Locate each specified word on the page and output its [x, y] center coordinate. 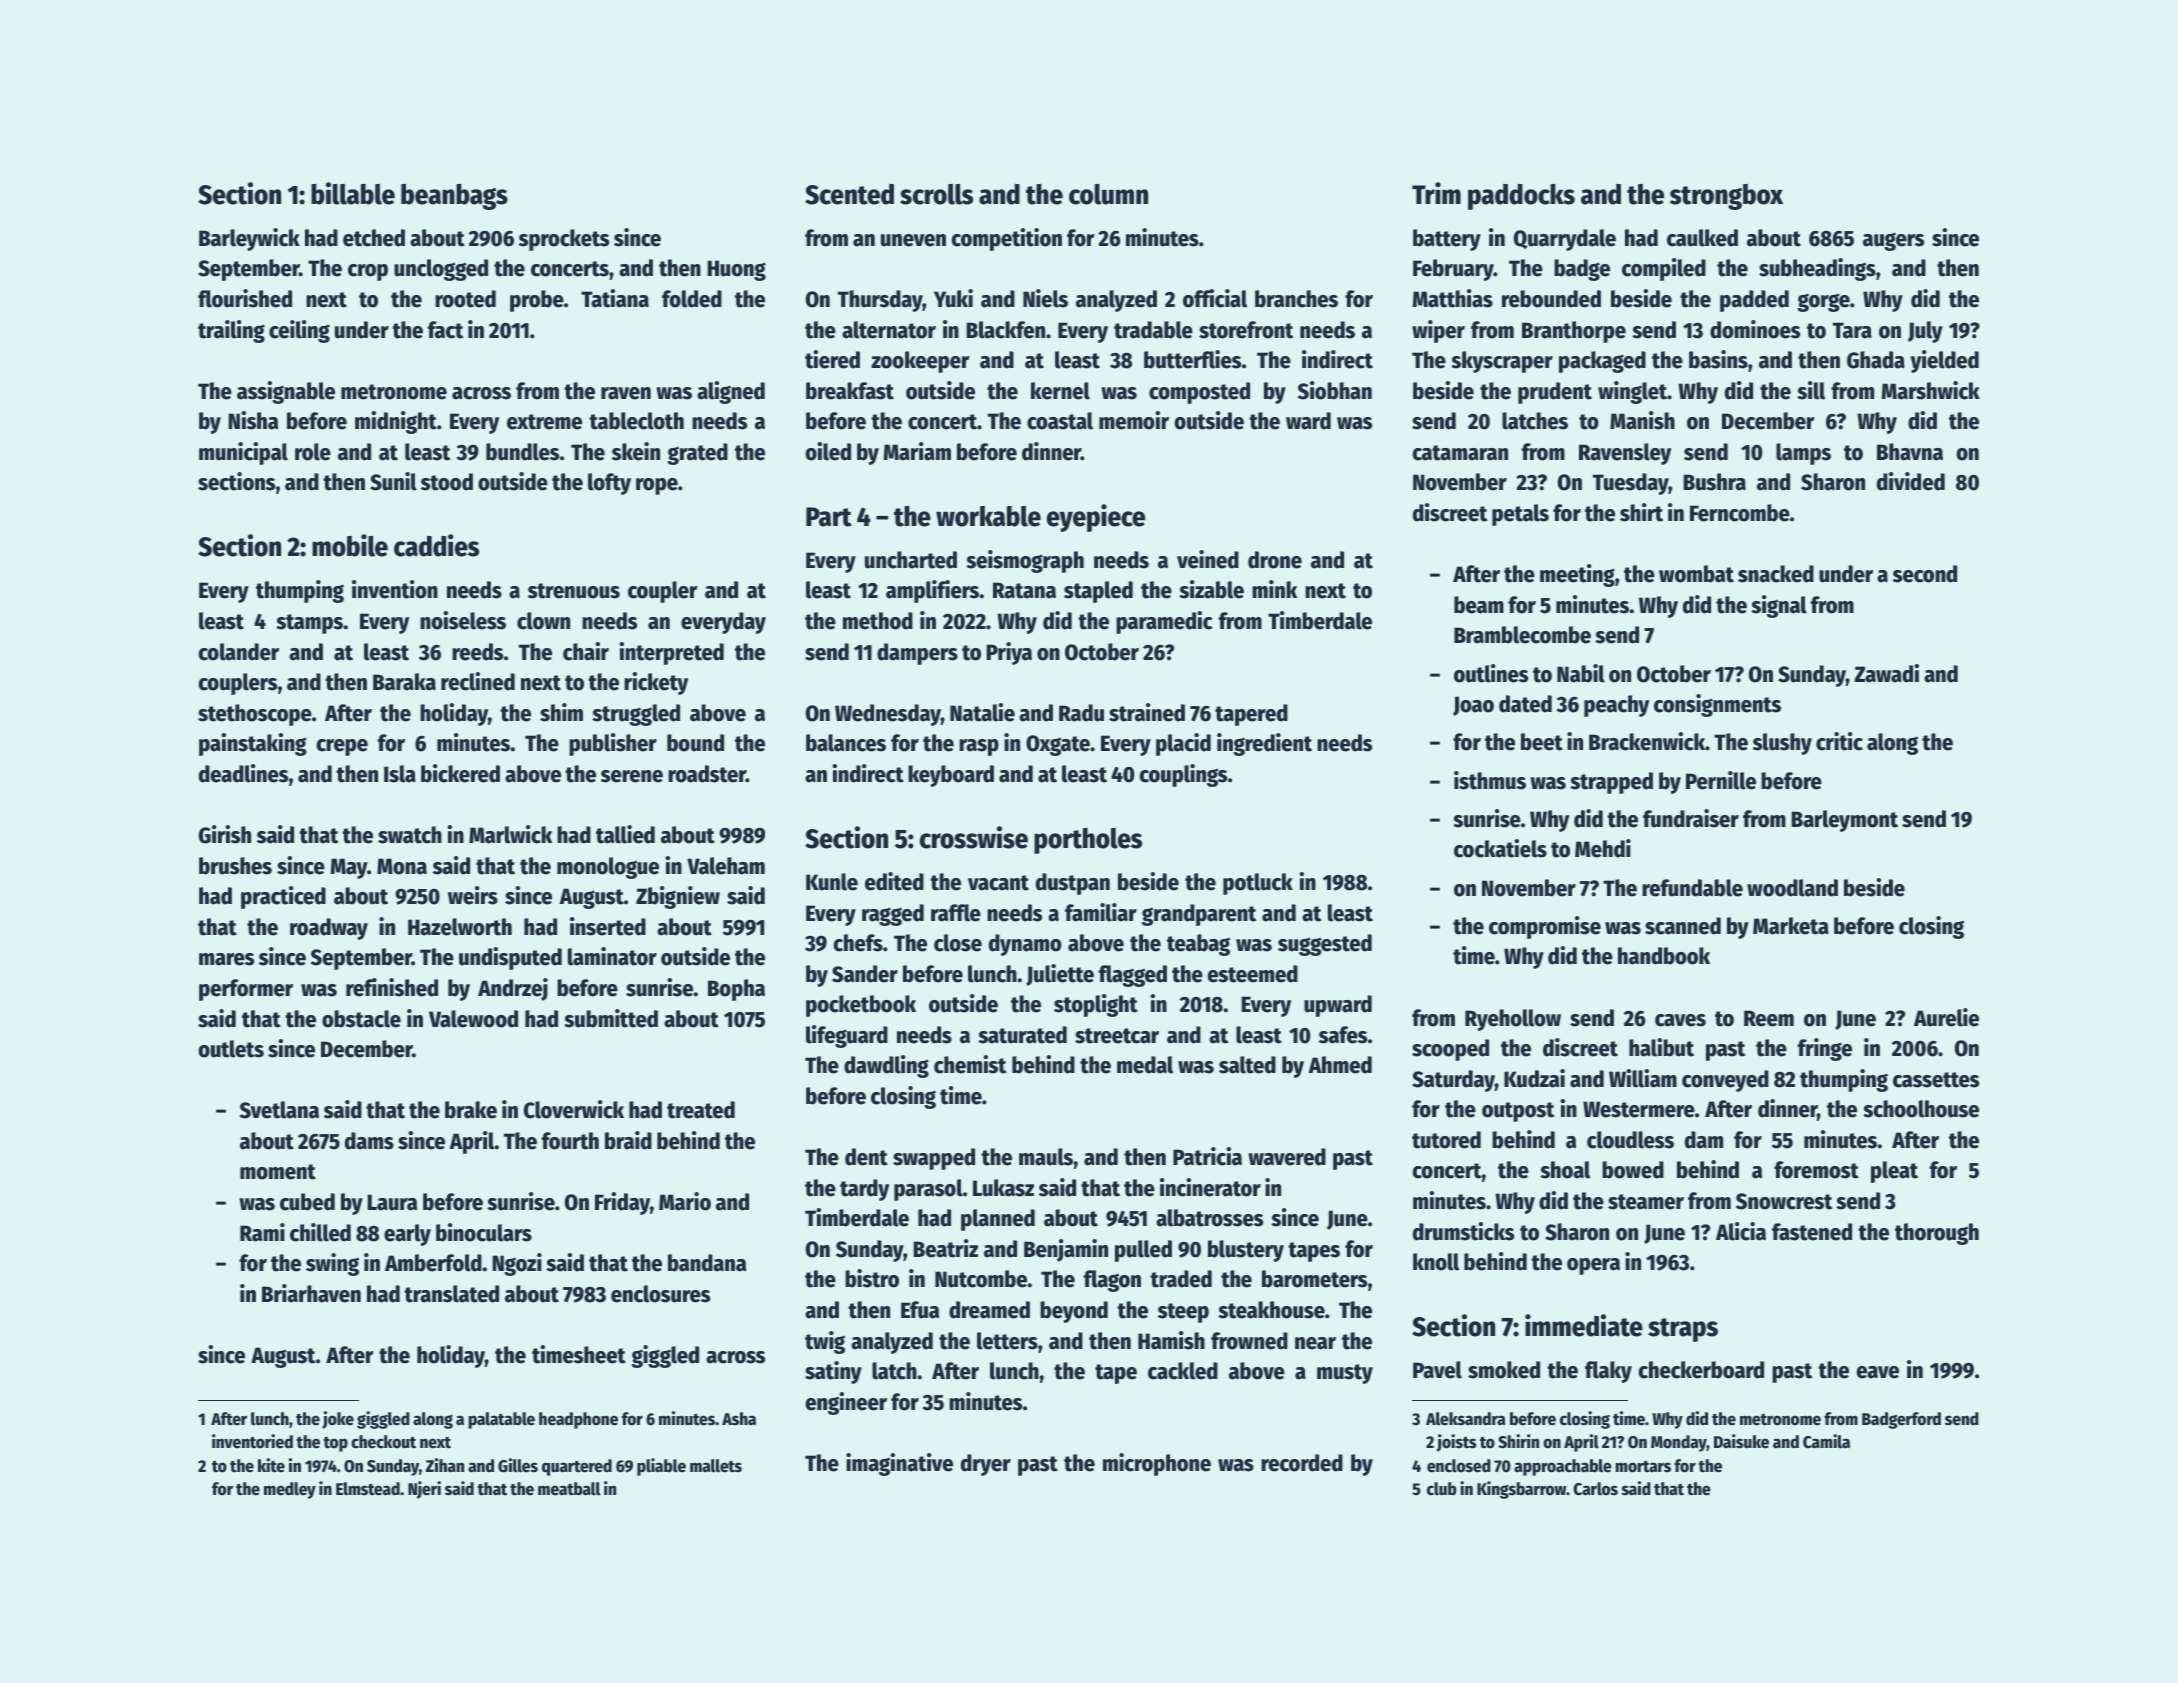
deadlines [243, 773]
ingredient [1264, 744]
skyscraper [1502, 362]
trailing [231, 331]
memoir [1134, 420]
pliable [661, 1467]
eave [1878, 1372]
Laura [392, 1202]
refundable [1692, 888]
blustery [1246, 1251]
